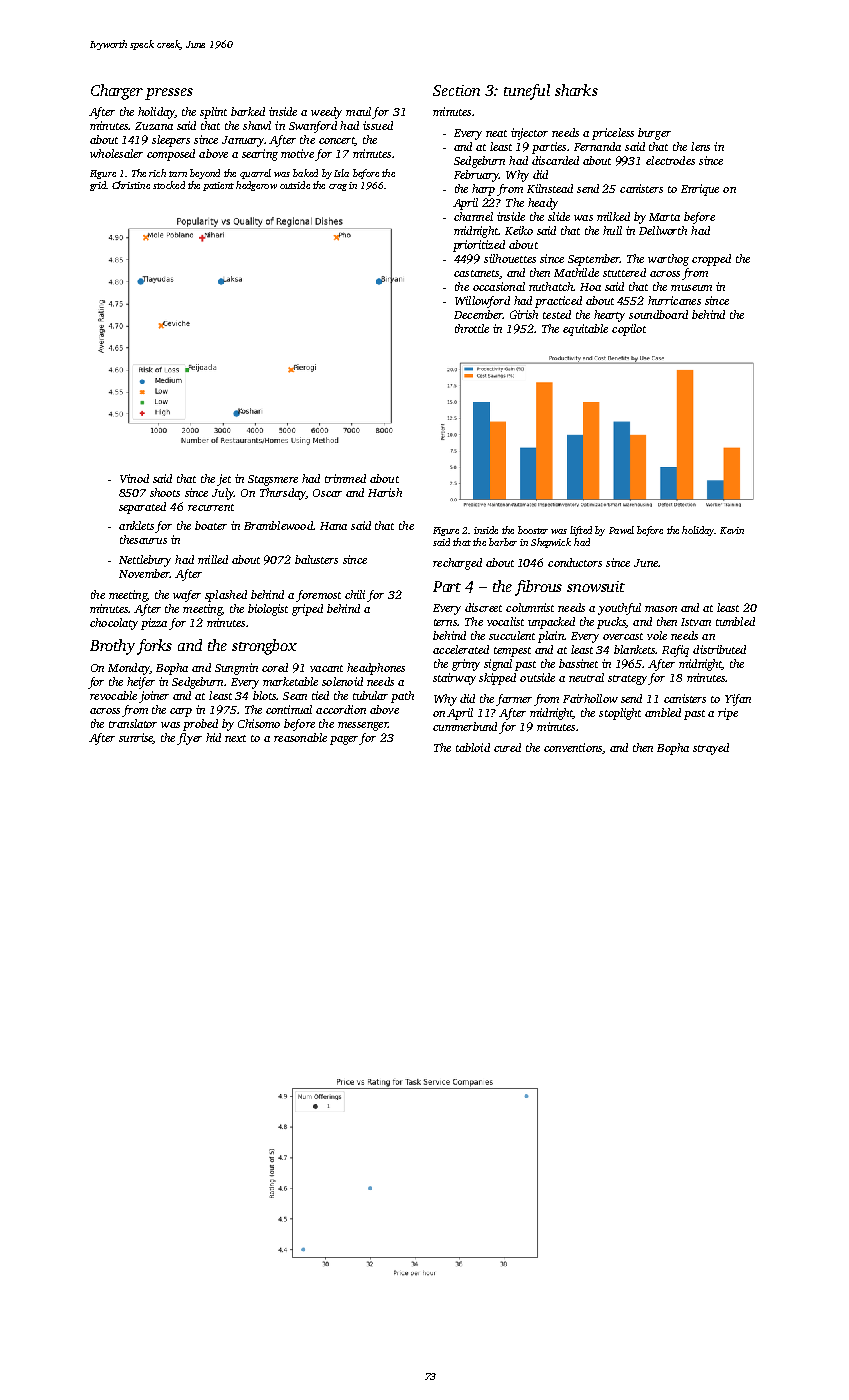 The height and width of the screenshot is (1400, 849). What do you see at coordinates (654, 134) in the screenshot?
I see `burger` at bounding box center [654, 134].
